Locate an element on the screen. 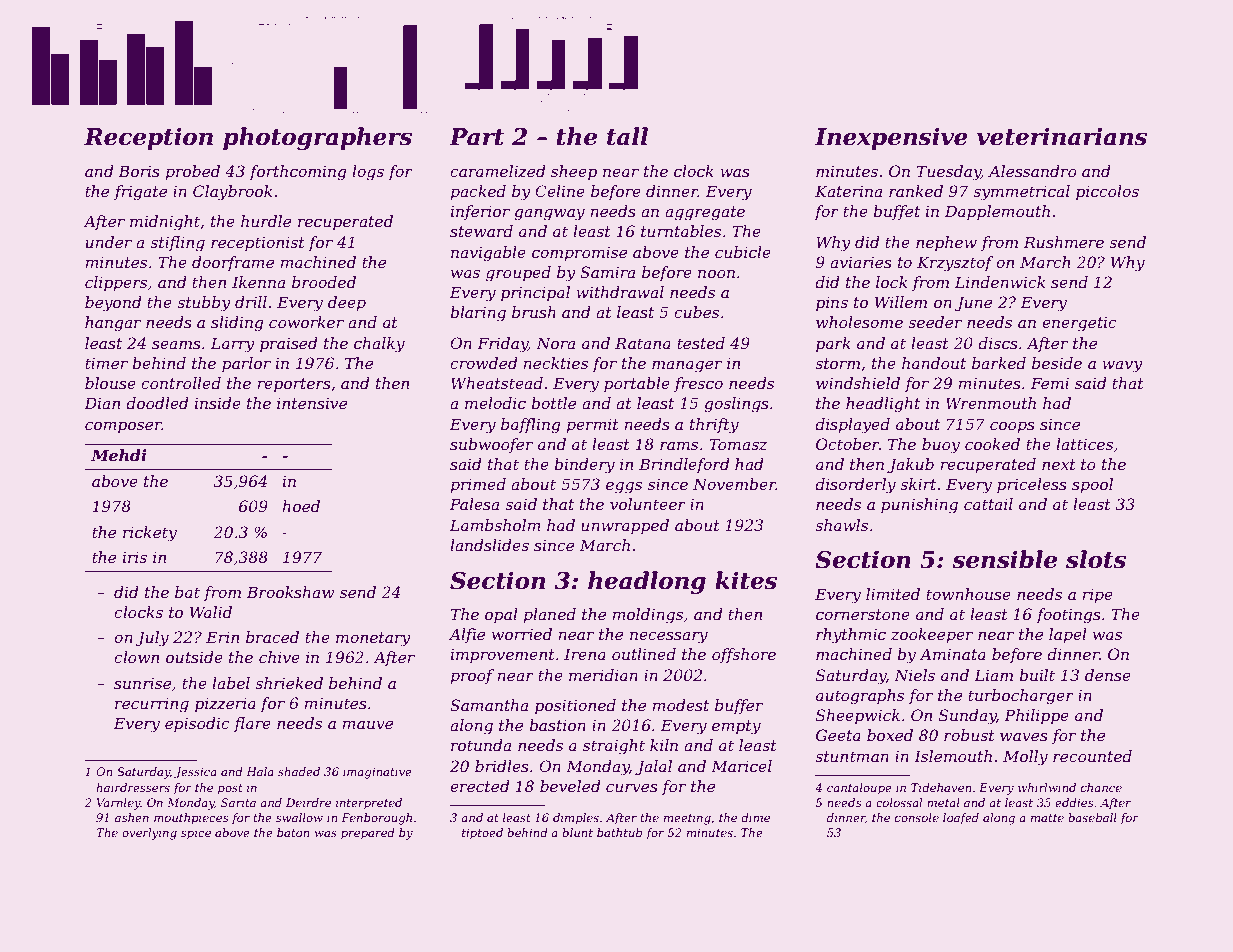 This screenshot has height=952, width=1233. cattail is located at coordinates (988, 504).
